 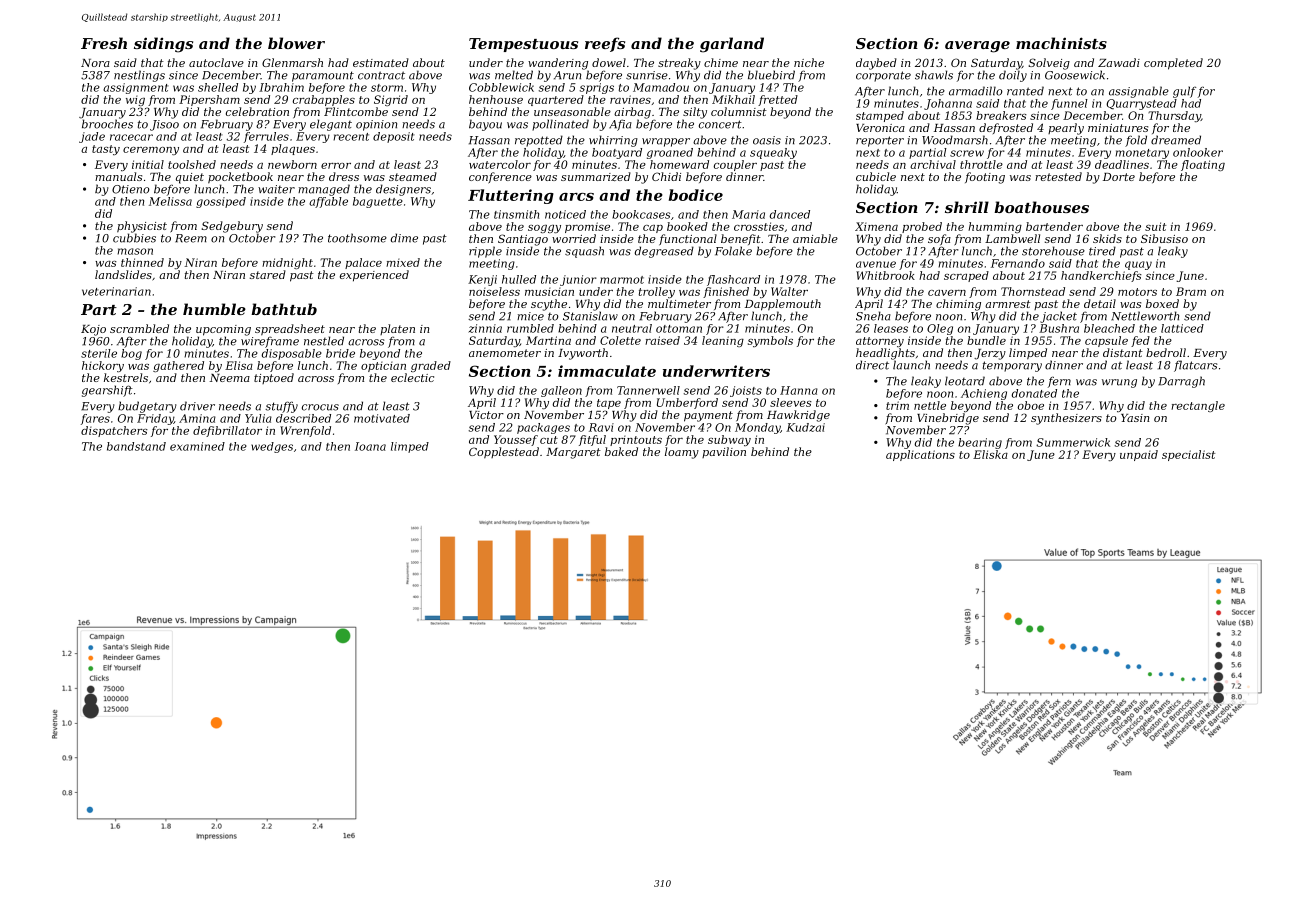 What do you see at coordinates (815, 238) in the screenshot?
I see `amiable` at bounding box center [815, 238].
